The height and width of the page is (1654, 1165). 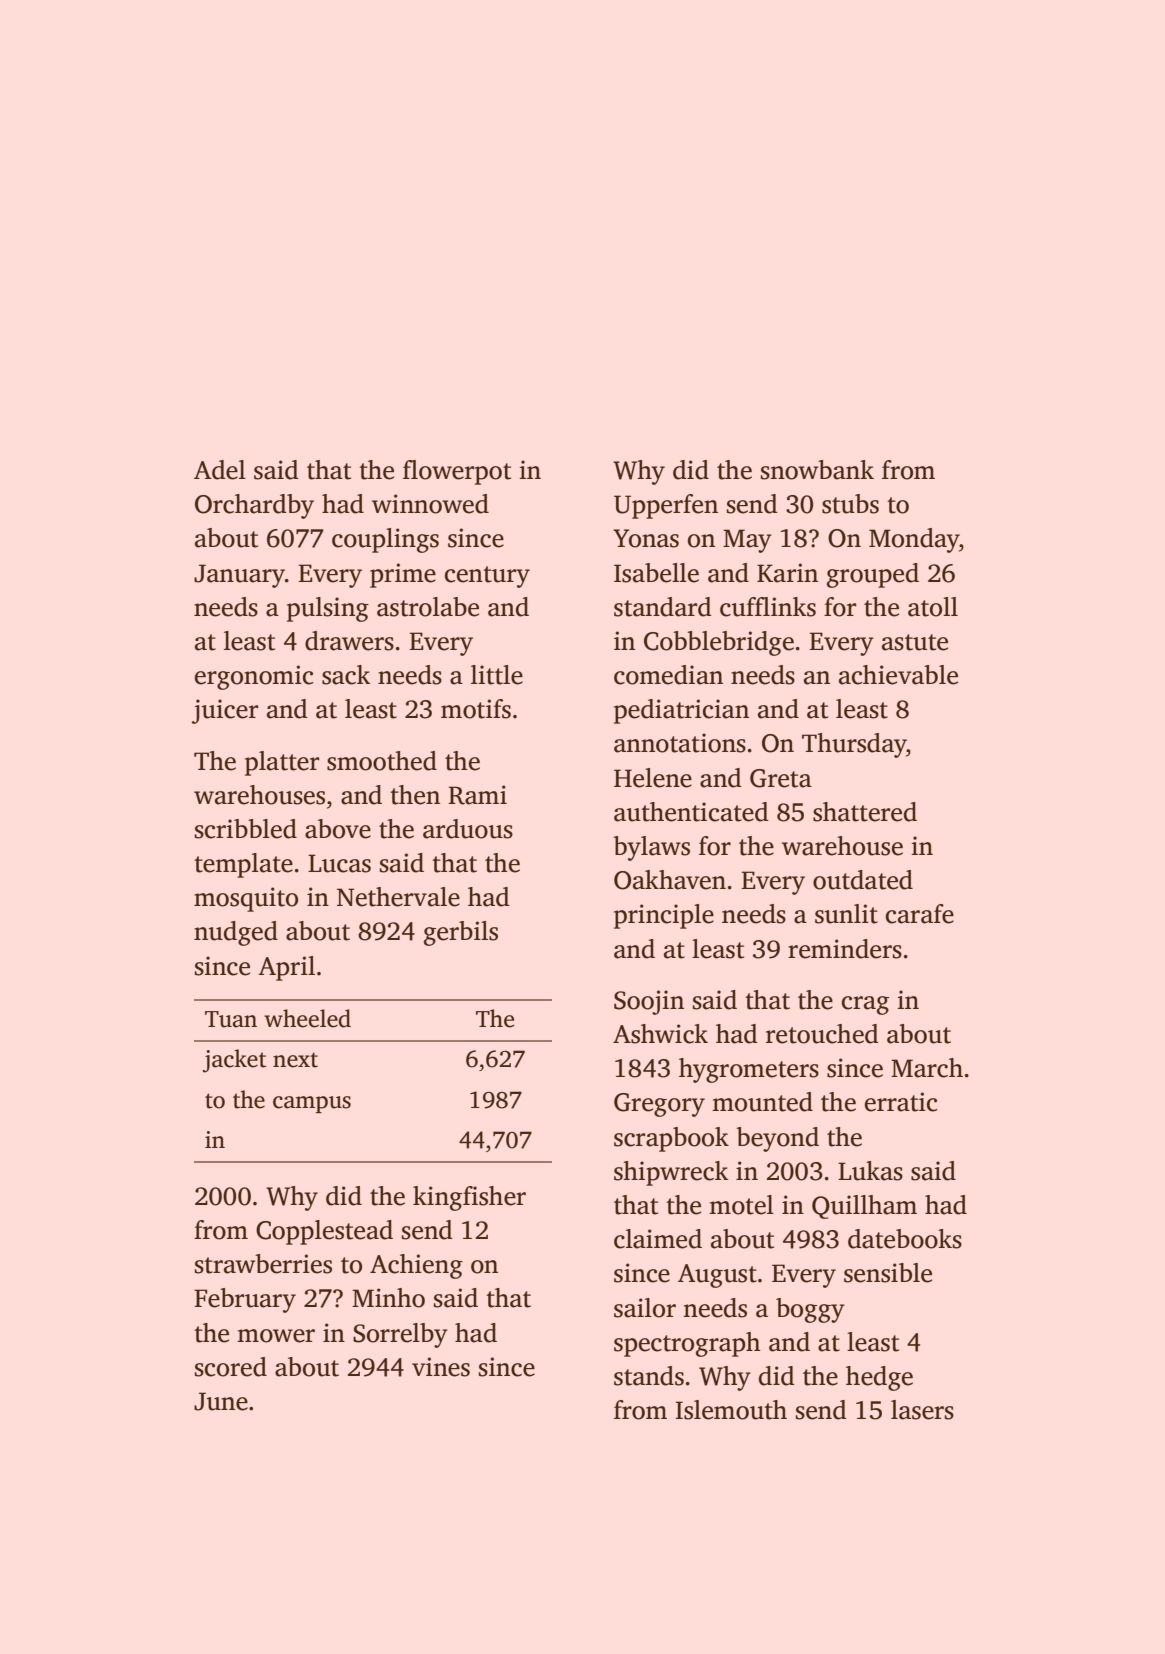 I want to click on snowbank, so click(x=817, y=470).
